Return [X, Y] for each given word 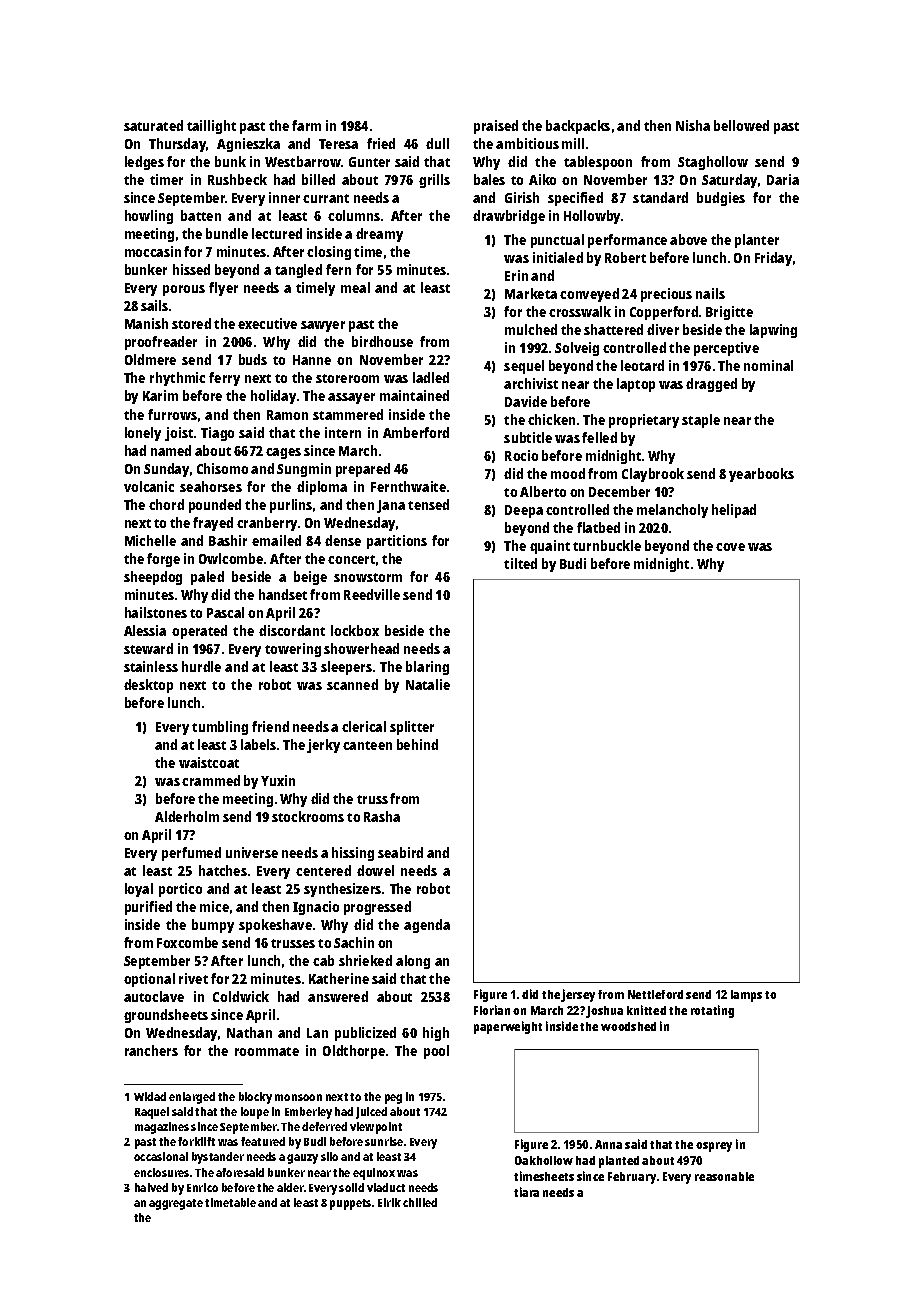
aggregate [176, 1204]
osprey [714, 1147]
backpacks [578, 127]
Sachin [354, 942]
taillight [211, 127]
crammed [211, 780]
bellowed [741, 125]
